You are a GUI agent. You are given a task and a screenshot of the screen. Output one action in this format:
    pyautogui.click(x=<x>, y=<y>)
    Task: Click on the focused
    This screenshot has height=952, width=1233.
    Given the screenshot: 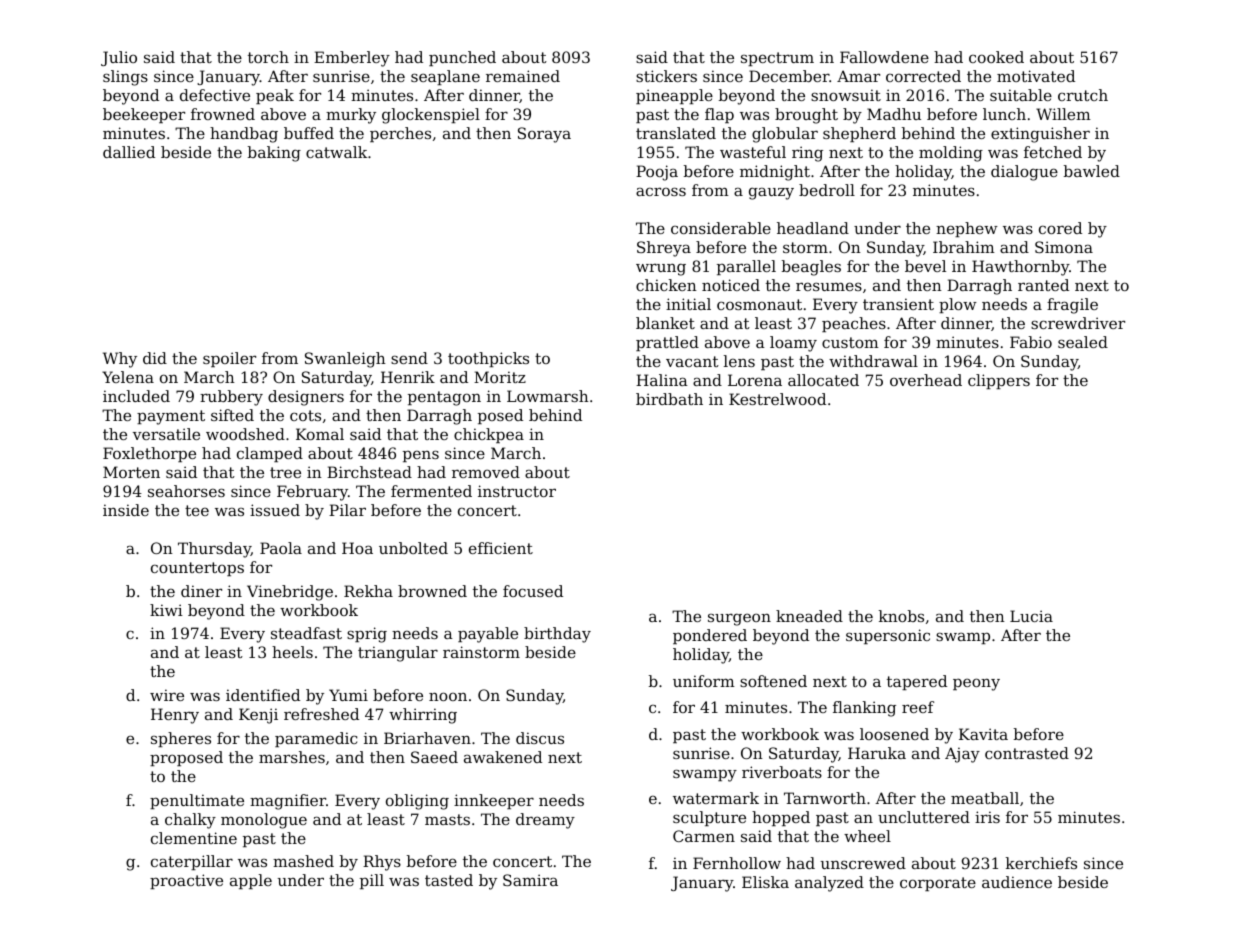 What is the action you would take?
    pyautogui.click(x=533, y=591)
